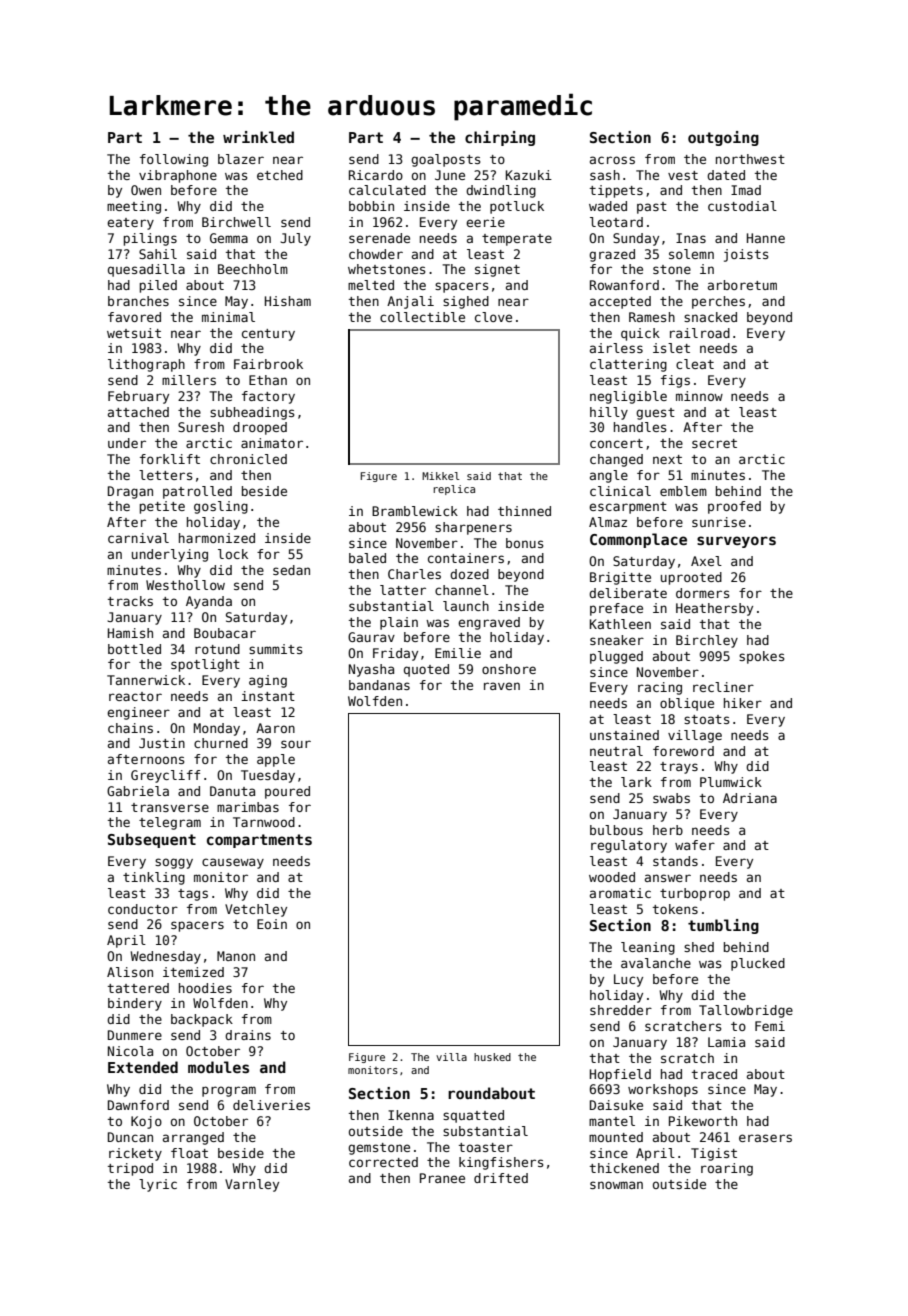 The image size is (908, 1316). I want to click on outgoing, so click(723, 138).
